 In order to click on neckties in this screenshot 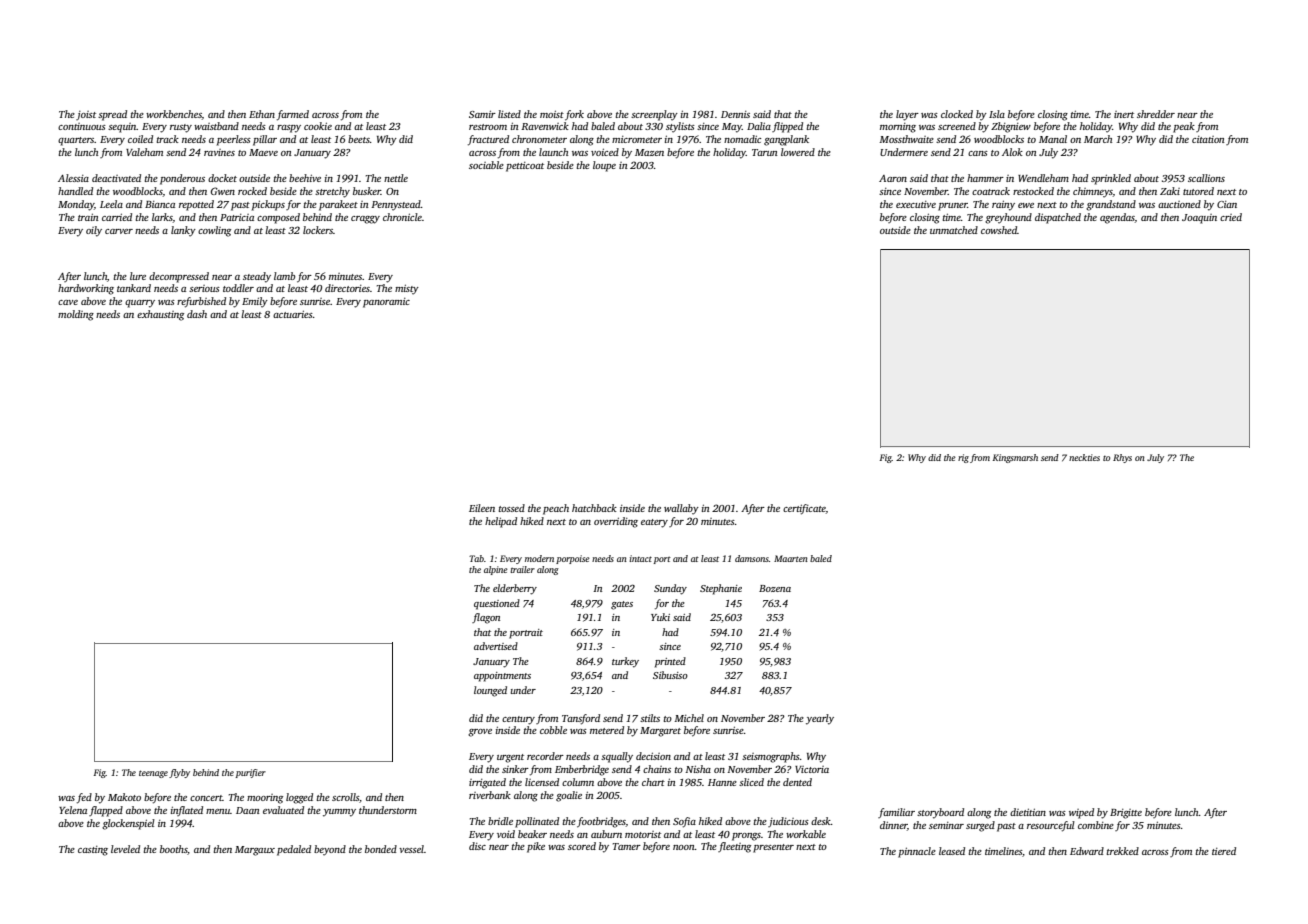, I will do `click(1084, 457)`.
